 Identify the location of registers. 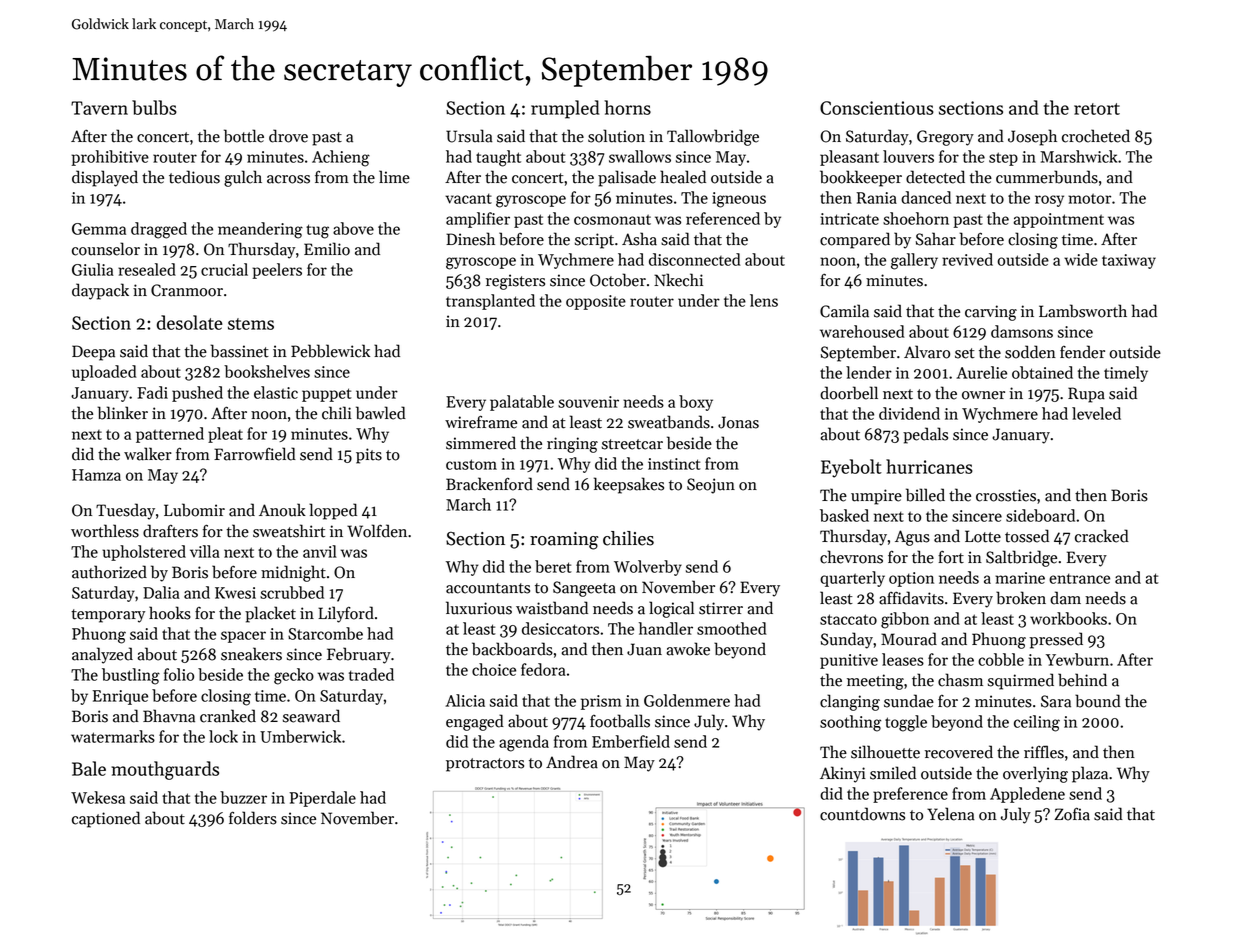
(515, 282).
